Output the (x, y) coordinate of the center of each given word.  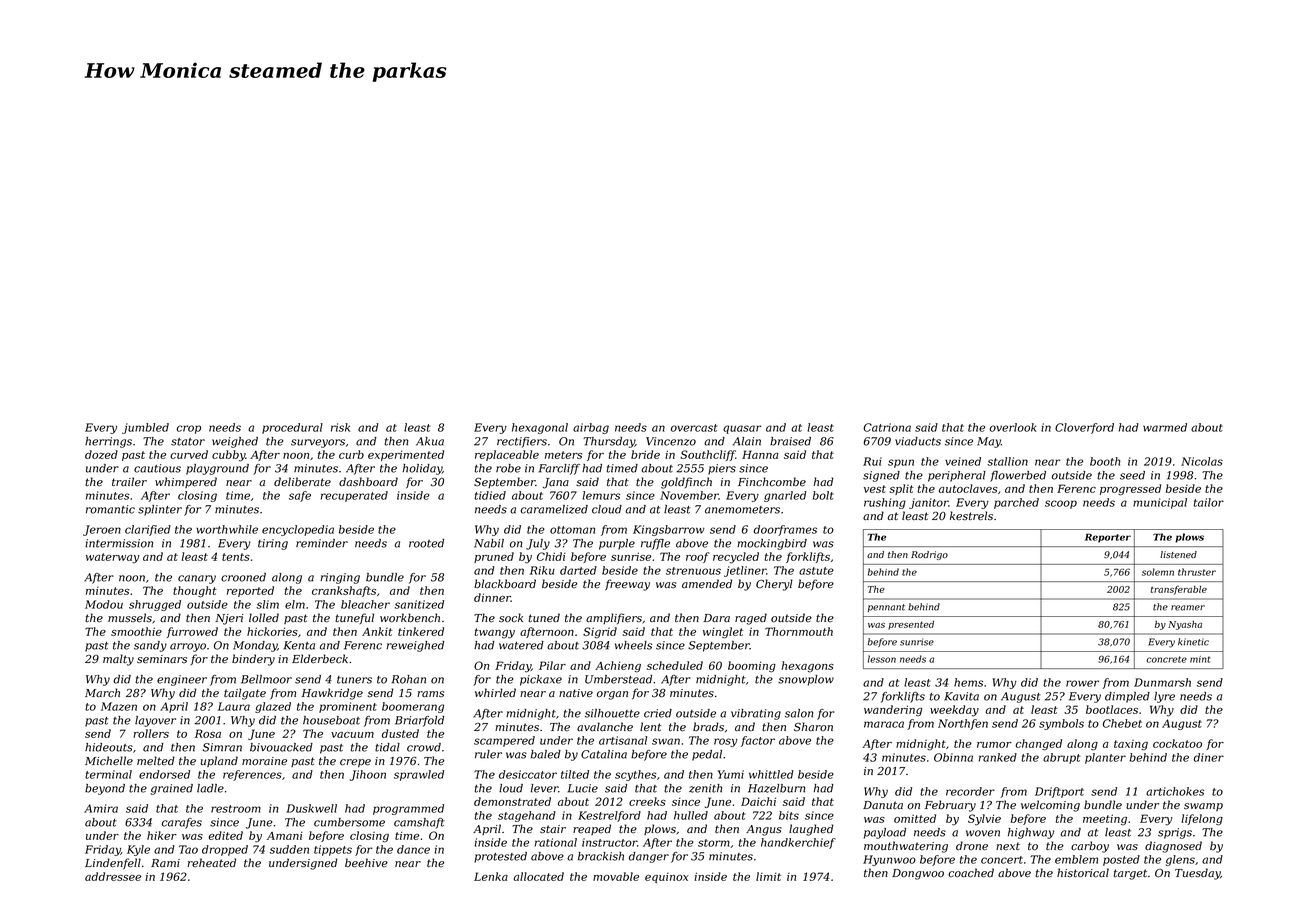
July (538, 544)
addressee (113, 876)
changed (1038, 745)
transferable (1179, 590)
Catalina (604, 754)
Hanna (760, 454)
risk (340, 427)
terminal (108, 774)
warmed (1165, 427)
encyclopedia (298, 530)
